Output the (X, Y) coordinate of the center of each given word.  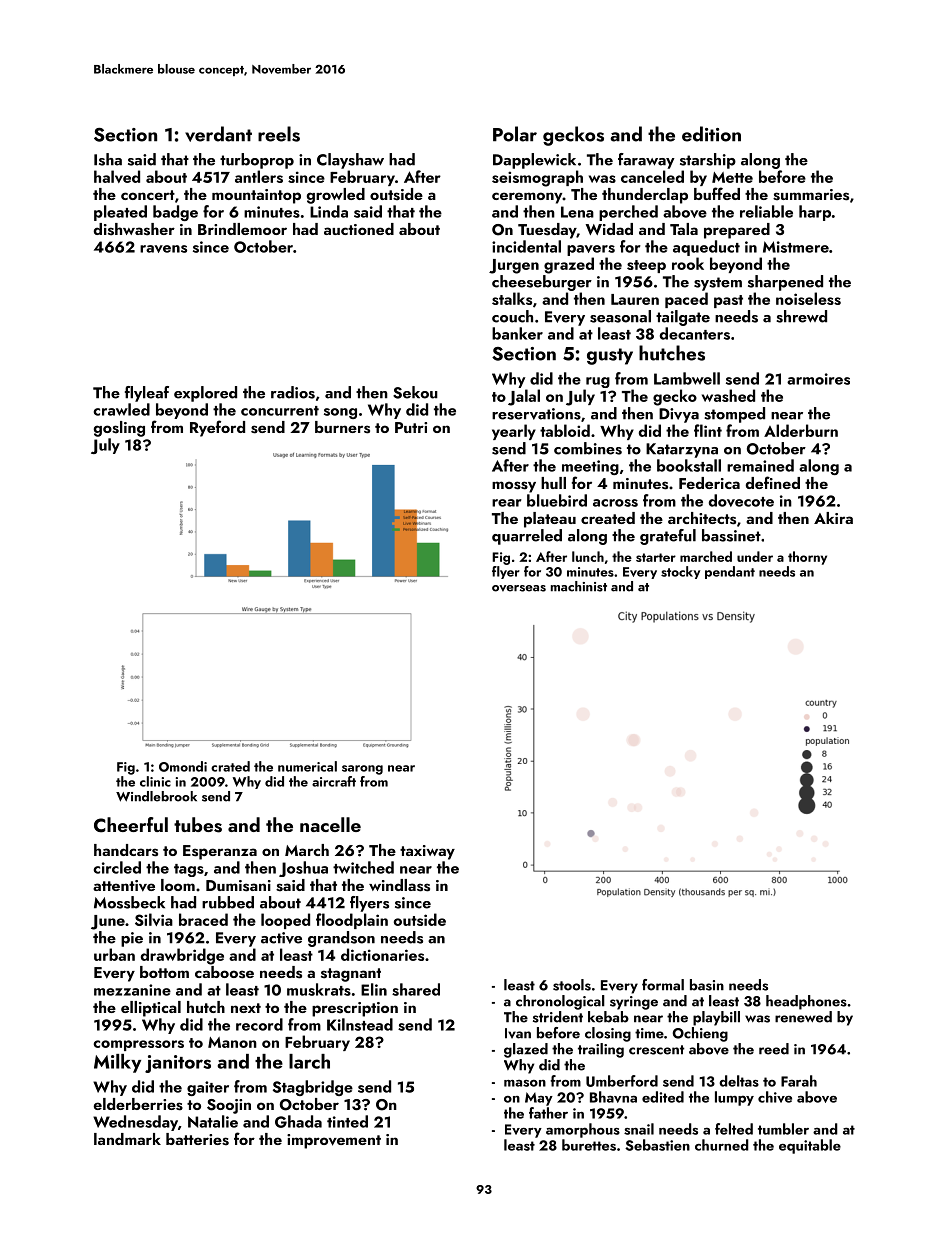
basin (707, 985)
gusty (610, 356)
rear (507, 503)
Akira (833, 518)
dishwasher (134, 229)
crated (230, 766)
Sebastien (657, 1145)
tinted (347, 1121)
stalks (512, 298)
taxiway (427, 852)
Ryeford (217, 428)
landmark (127, 1139)
